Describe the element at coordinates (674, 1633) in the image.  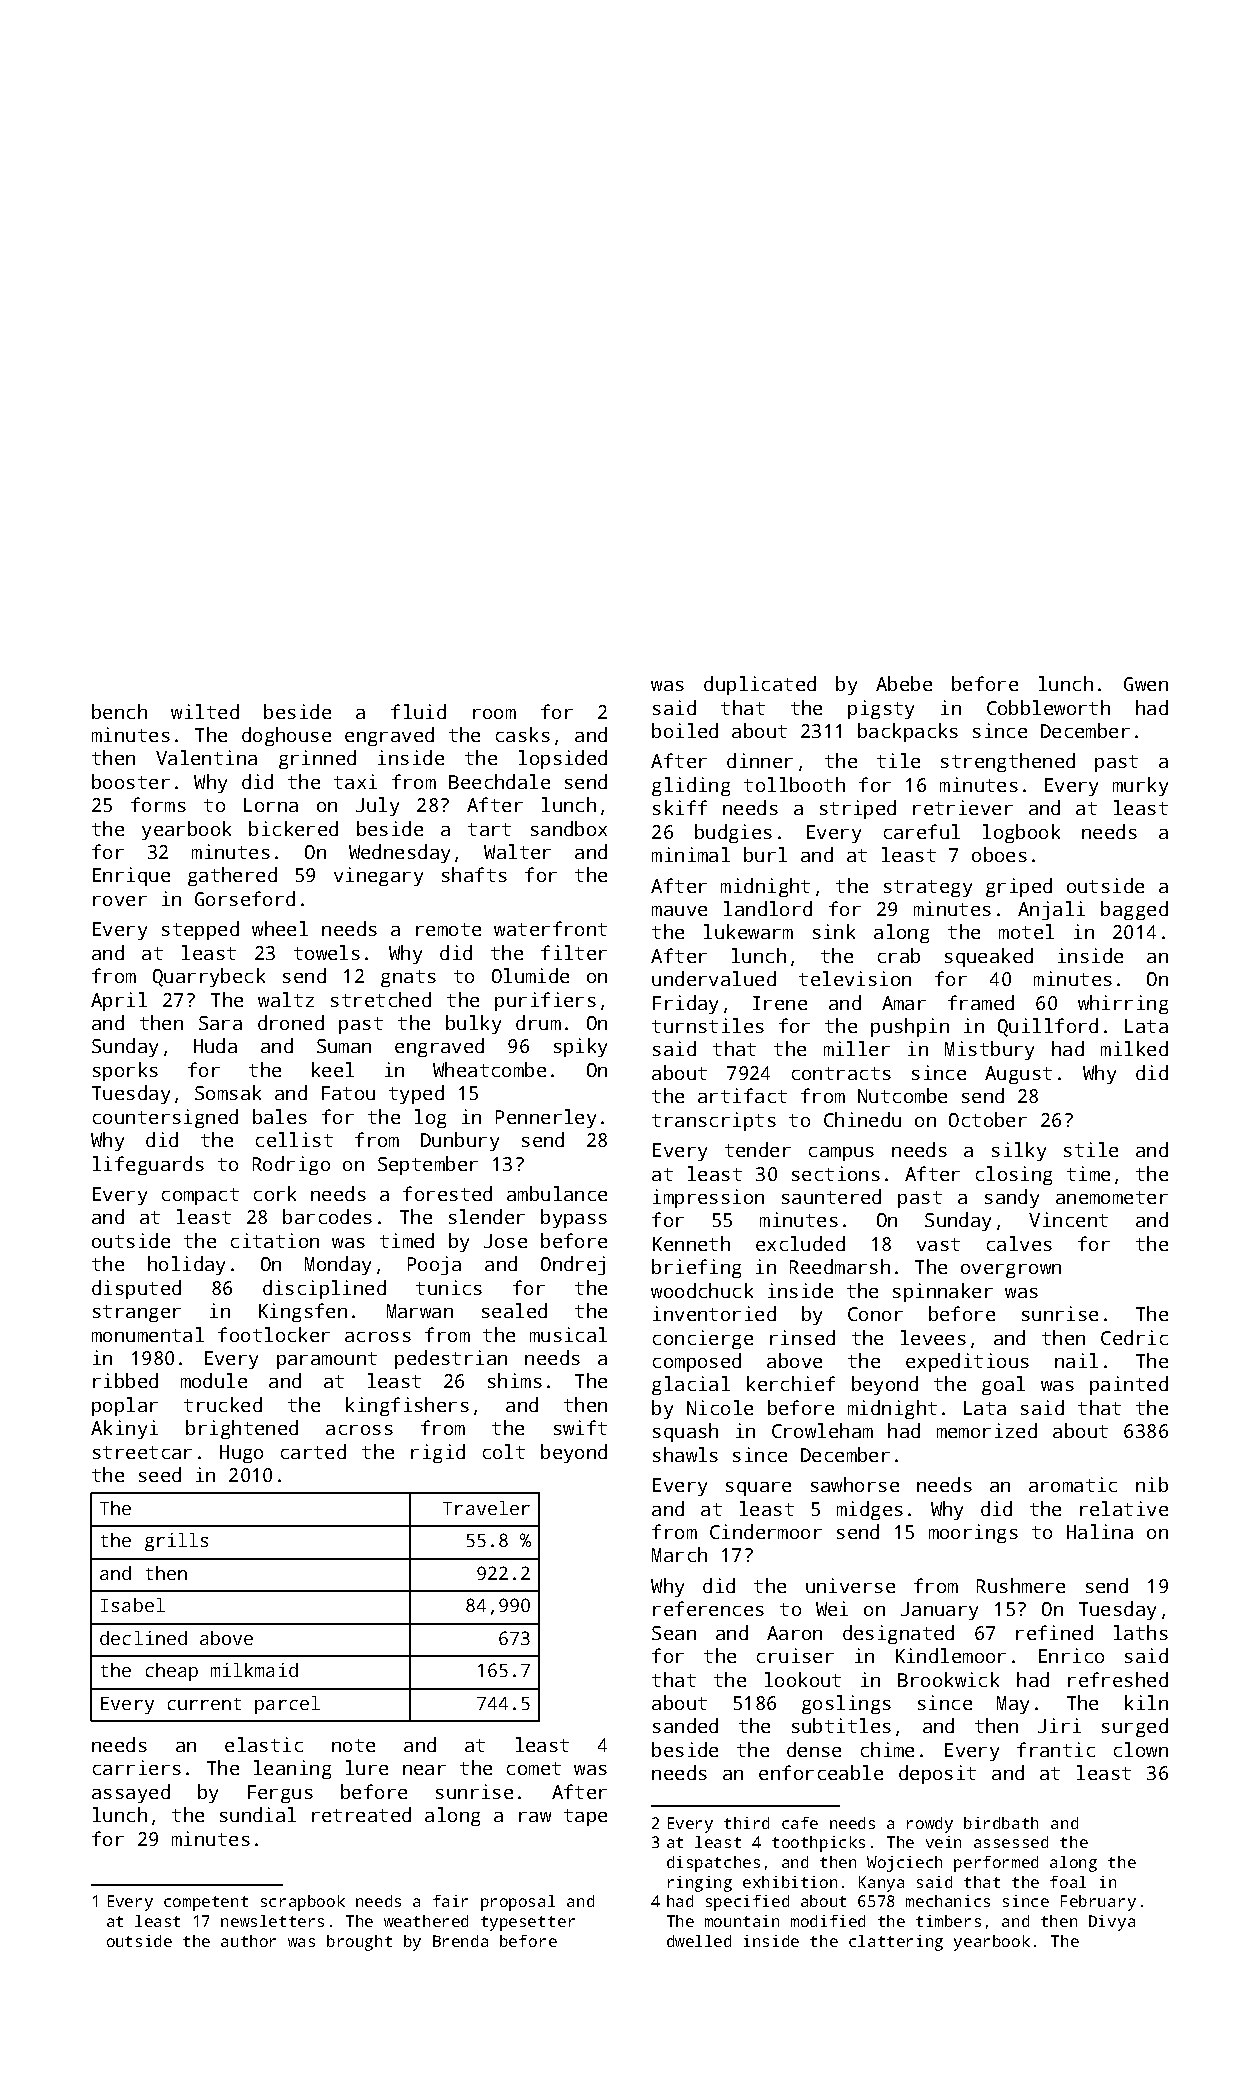
I see `Sean` at that location.
